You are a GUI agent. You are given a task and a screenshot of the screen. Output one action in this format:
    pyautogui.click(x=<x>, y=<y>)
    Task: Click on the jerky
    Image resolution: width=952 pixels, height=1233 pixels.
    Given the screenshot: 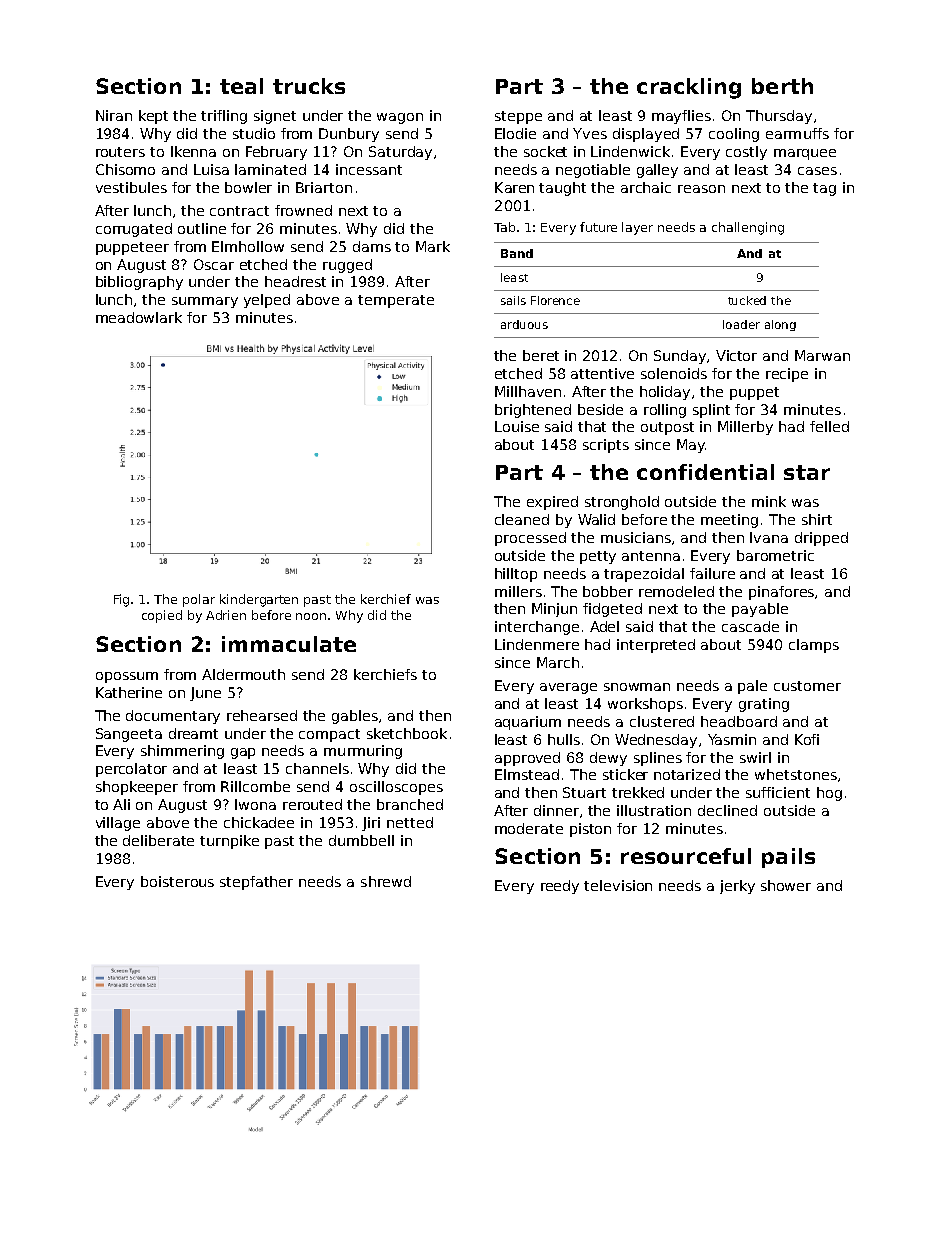 What is the action you would take?
    pyautogui.click(x=737, y=887)
